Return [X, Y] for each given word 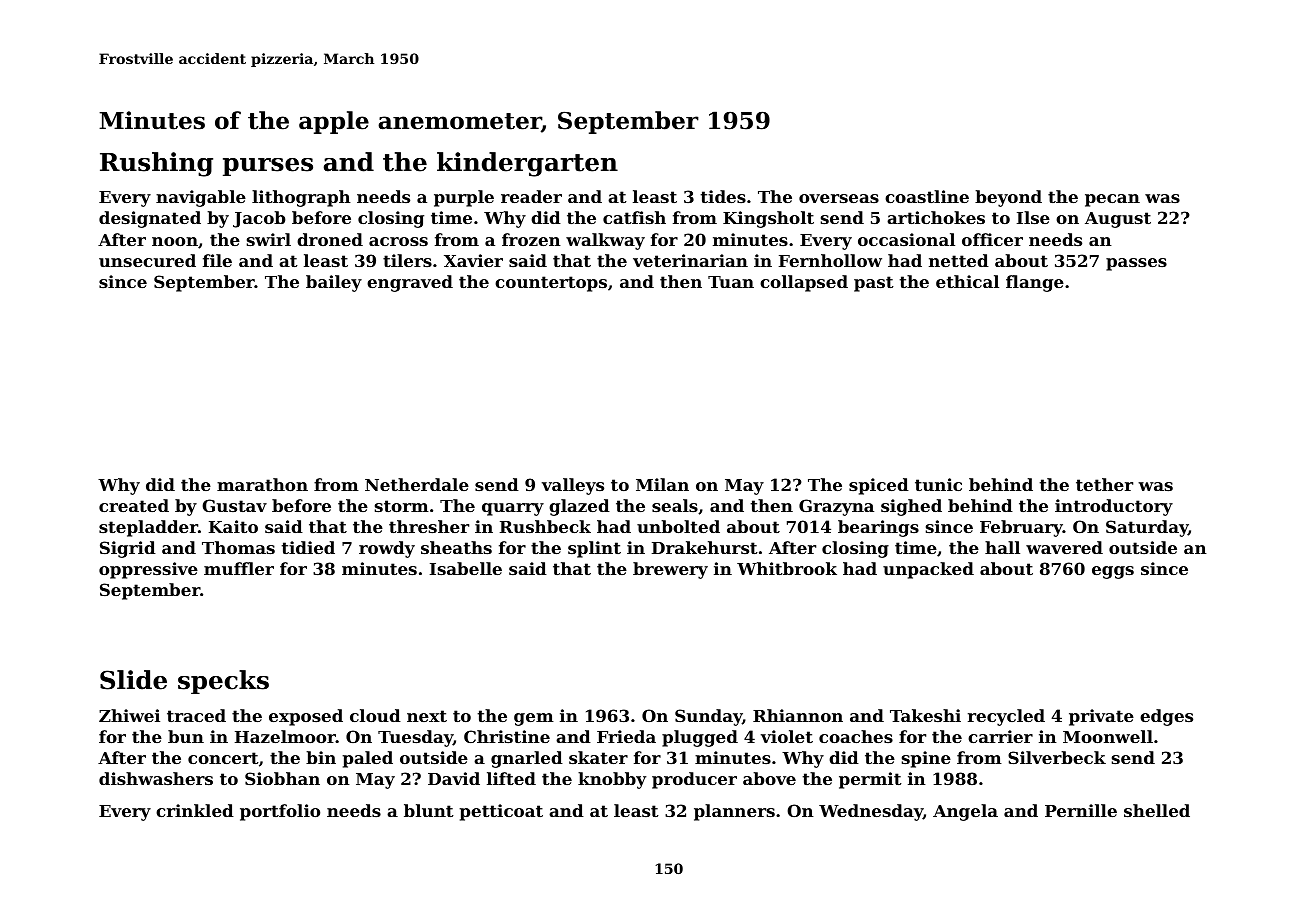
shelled [1157, 810]
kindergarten [527, 164]
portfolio [280, 812]
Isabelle [466, 568]
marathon [262, 484]
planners [734, 812]
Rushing [156, 164]
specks [223, 682]
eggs [1113, 572]
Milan [662, 484]
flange [1035, 283]
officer [992, 239]
